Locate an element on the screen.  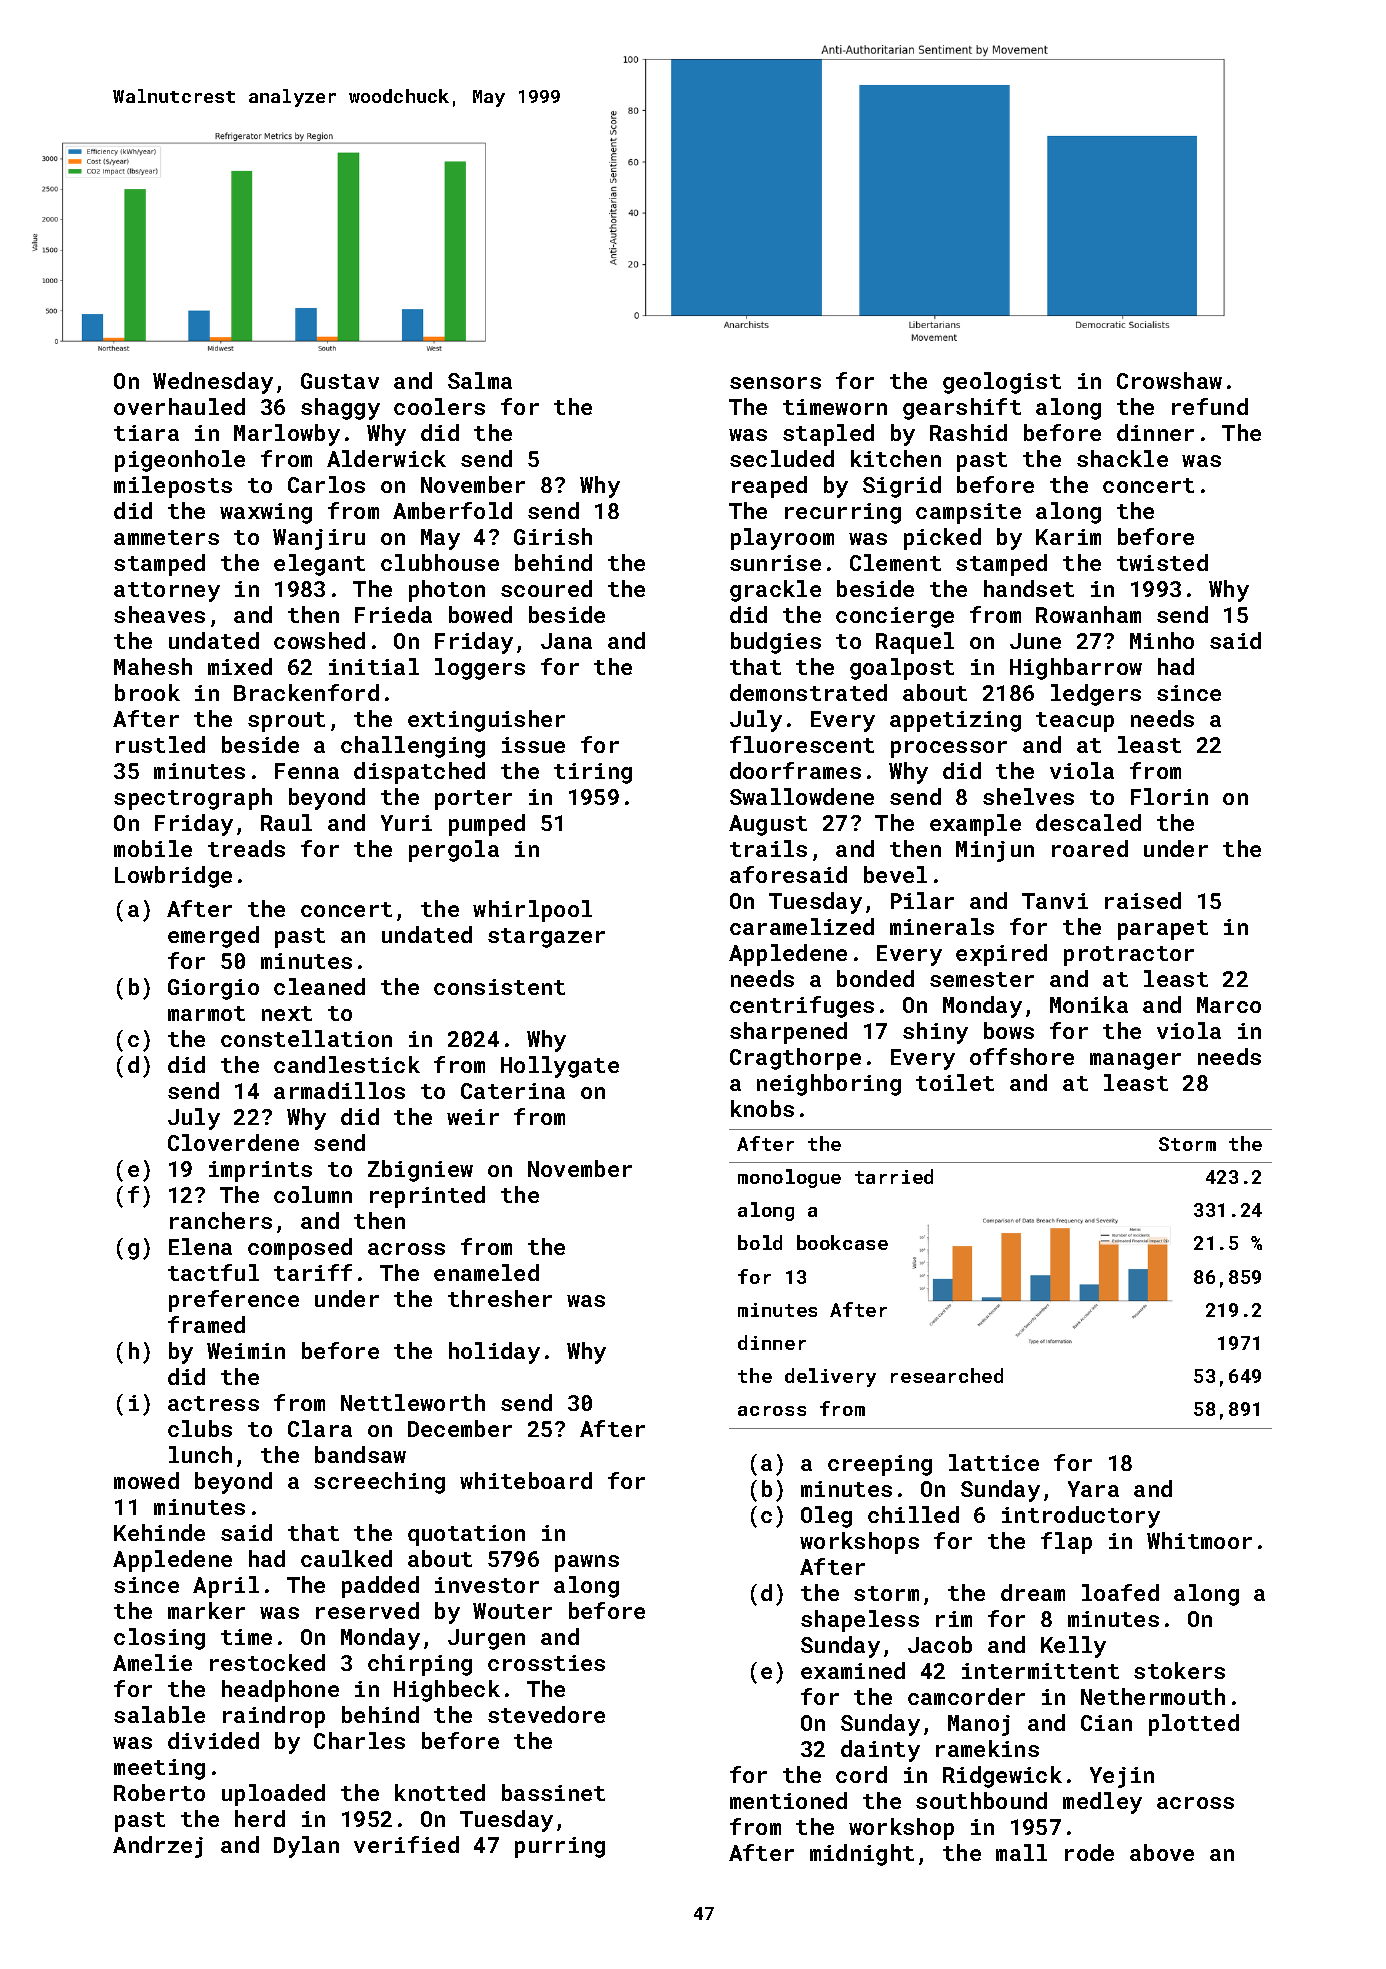
manager is located at coordinates (1135, 1061).
